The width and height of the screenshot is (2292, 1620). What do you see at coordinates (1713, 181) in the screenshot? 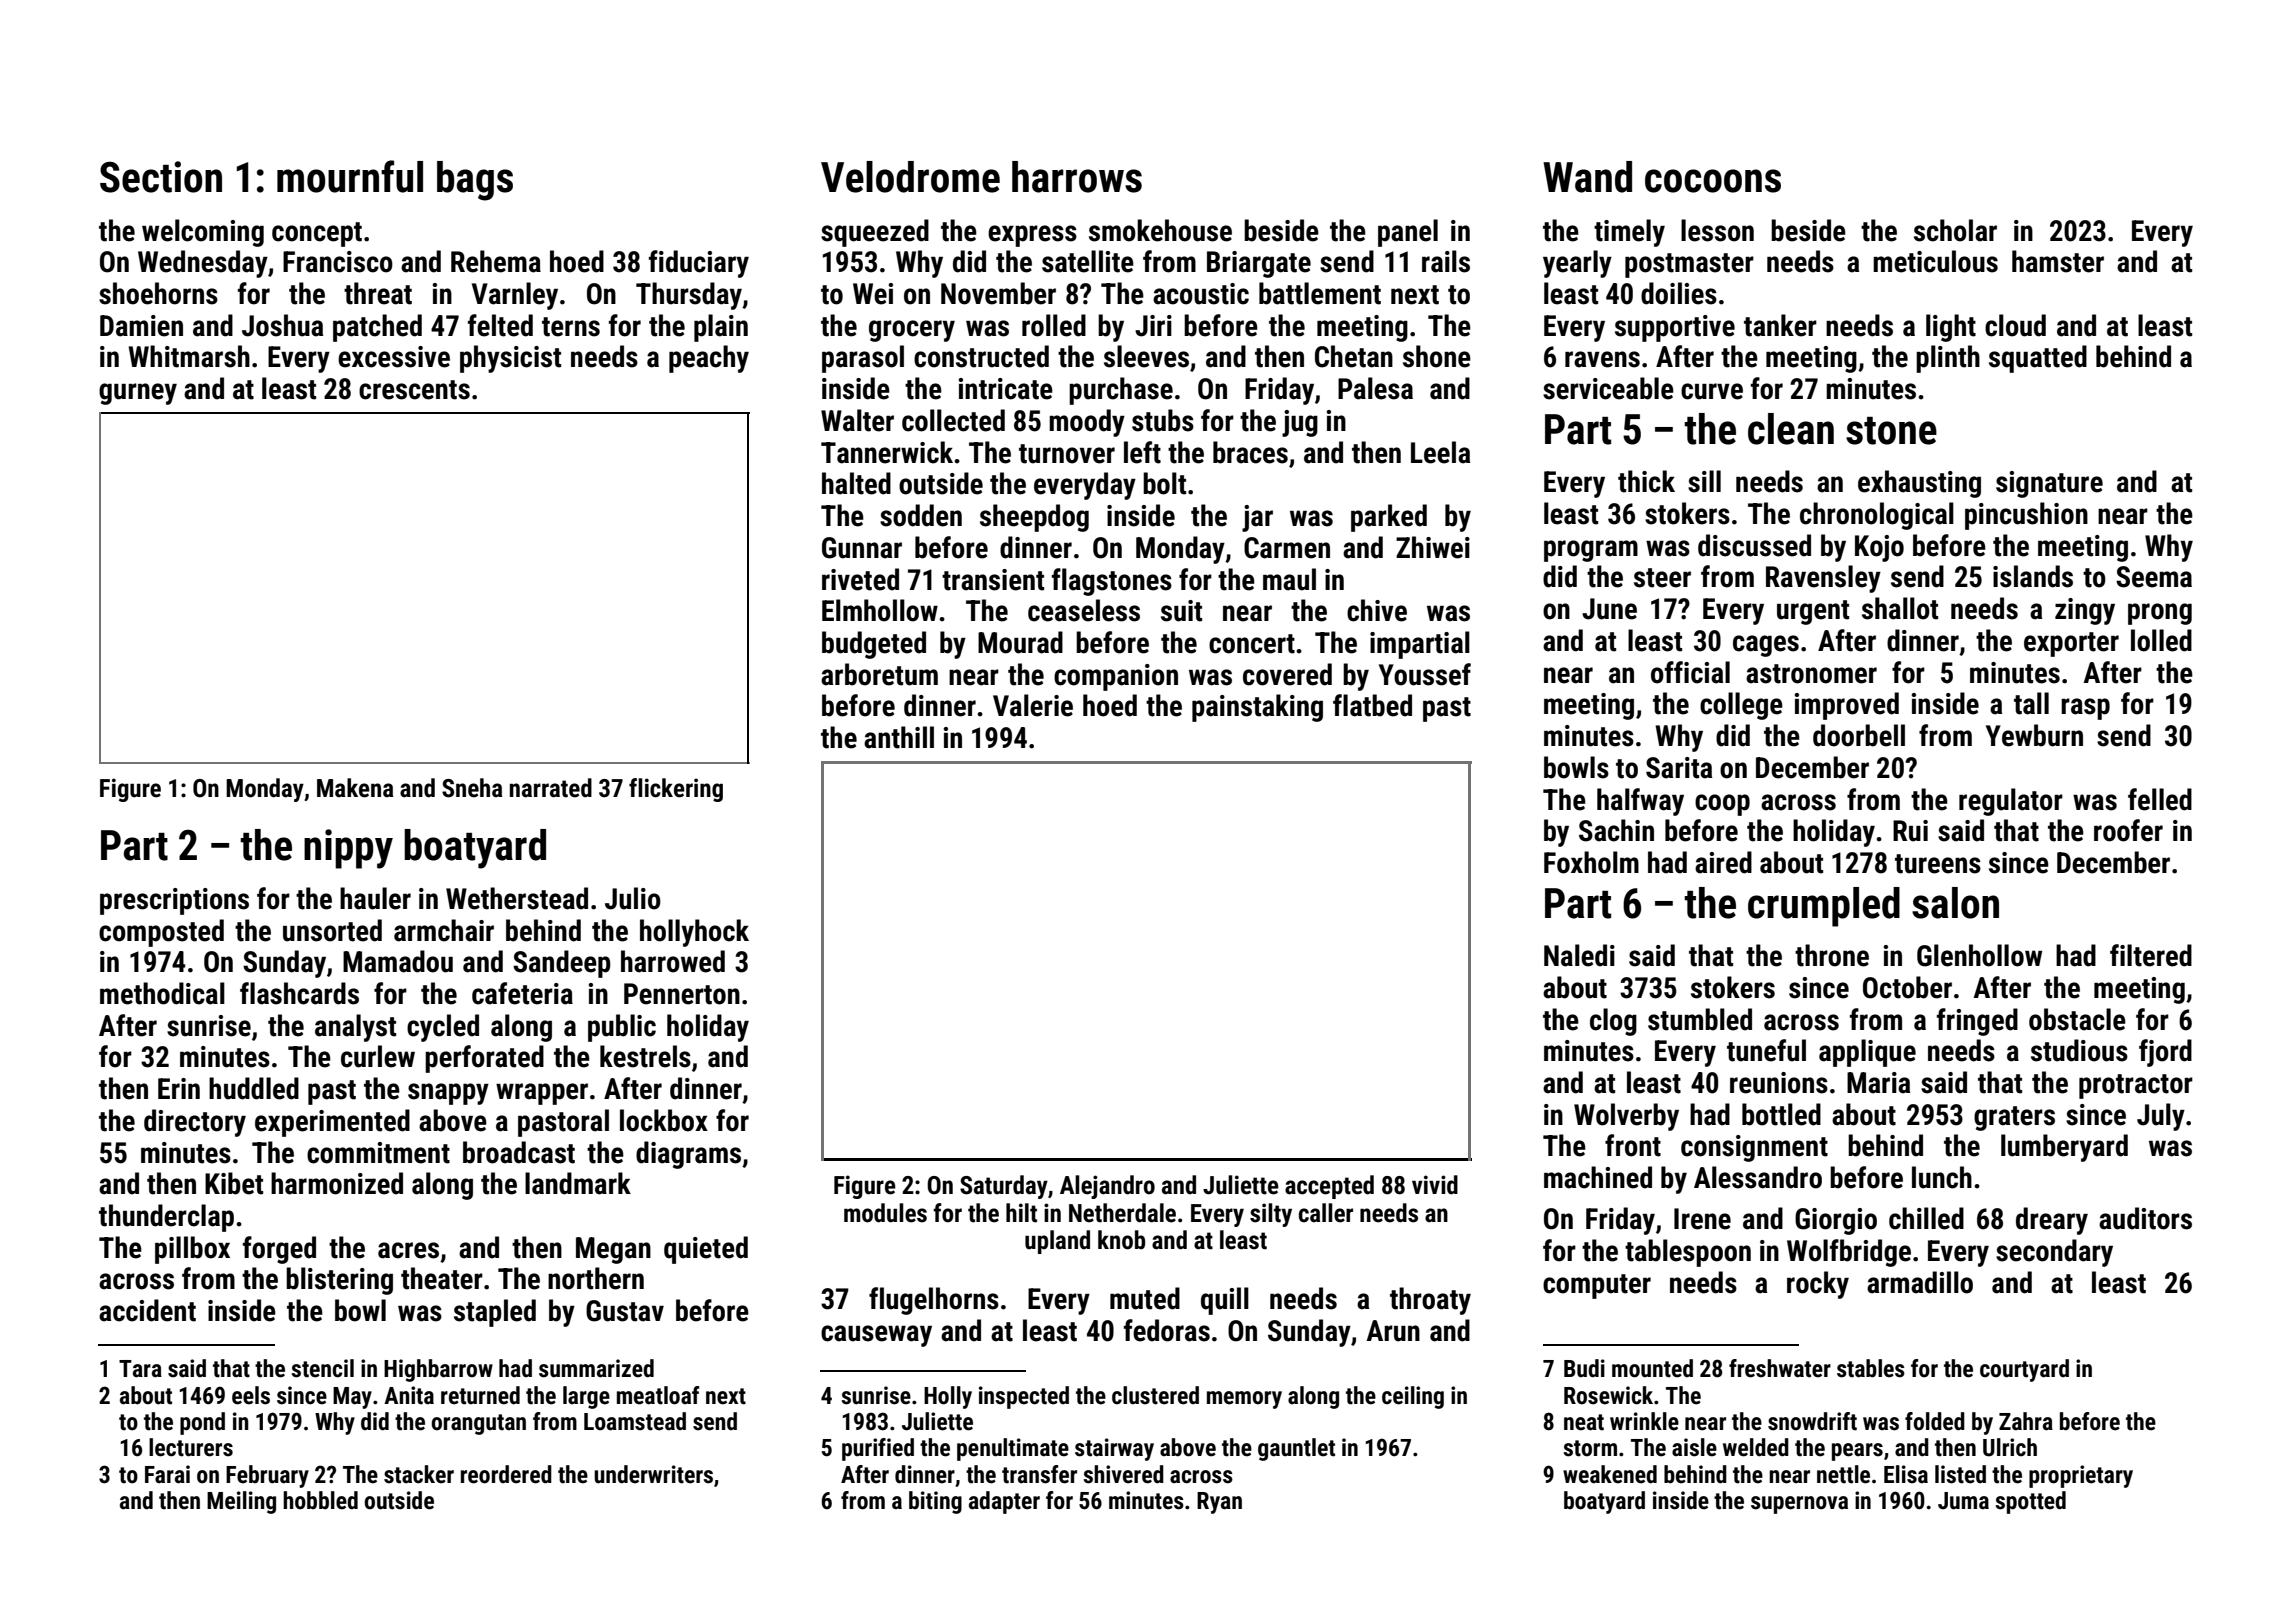
I see `cocoons` at bounding box center [1713, 181].
